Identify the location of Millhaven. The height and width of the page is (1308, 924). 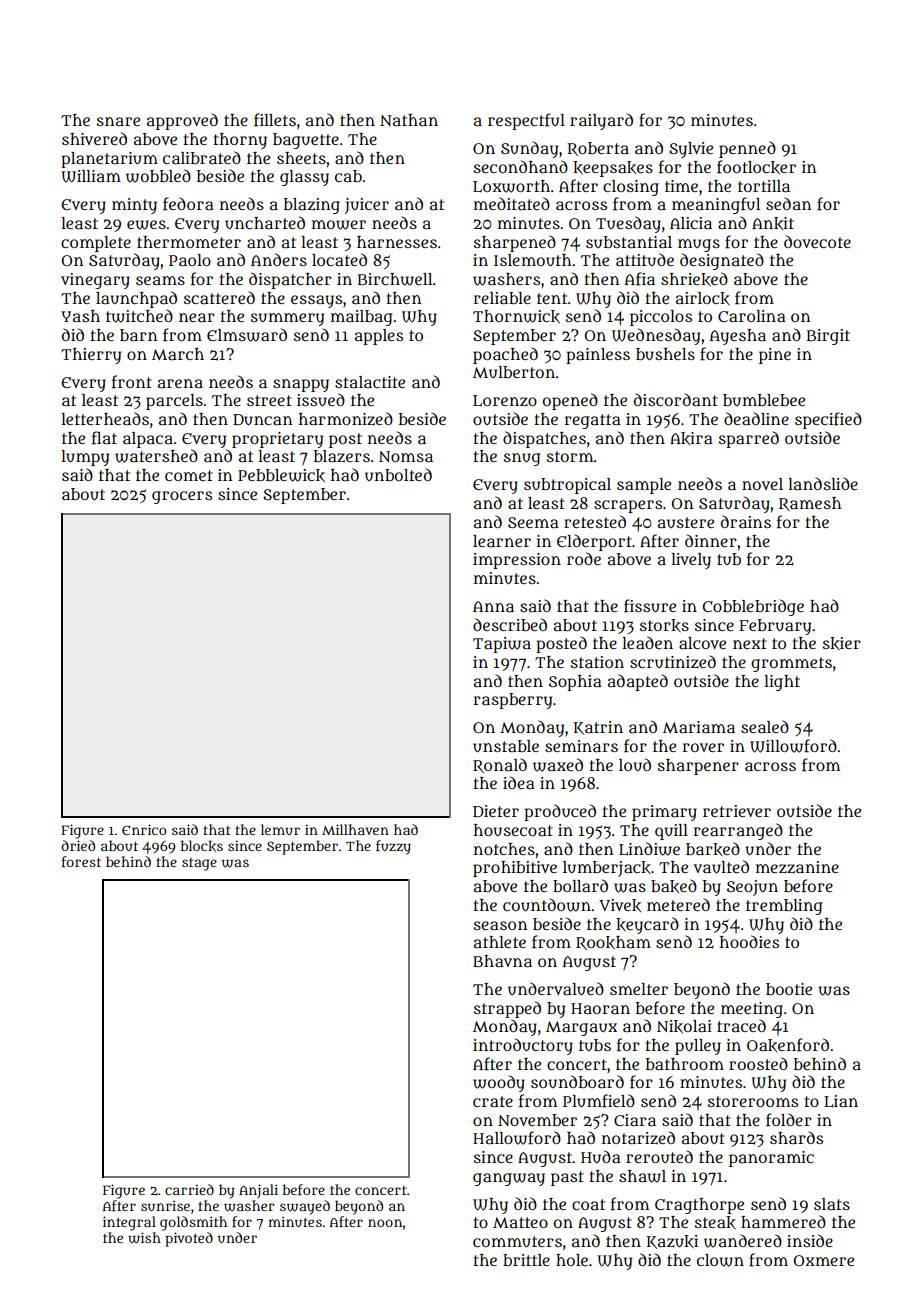
(355, 829).
